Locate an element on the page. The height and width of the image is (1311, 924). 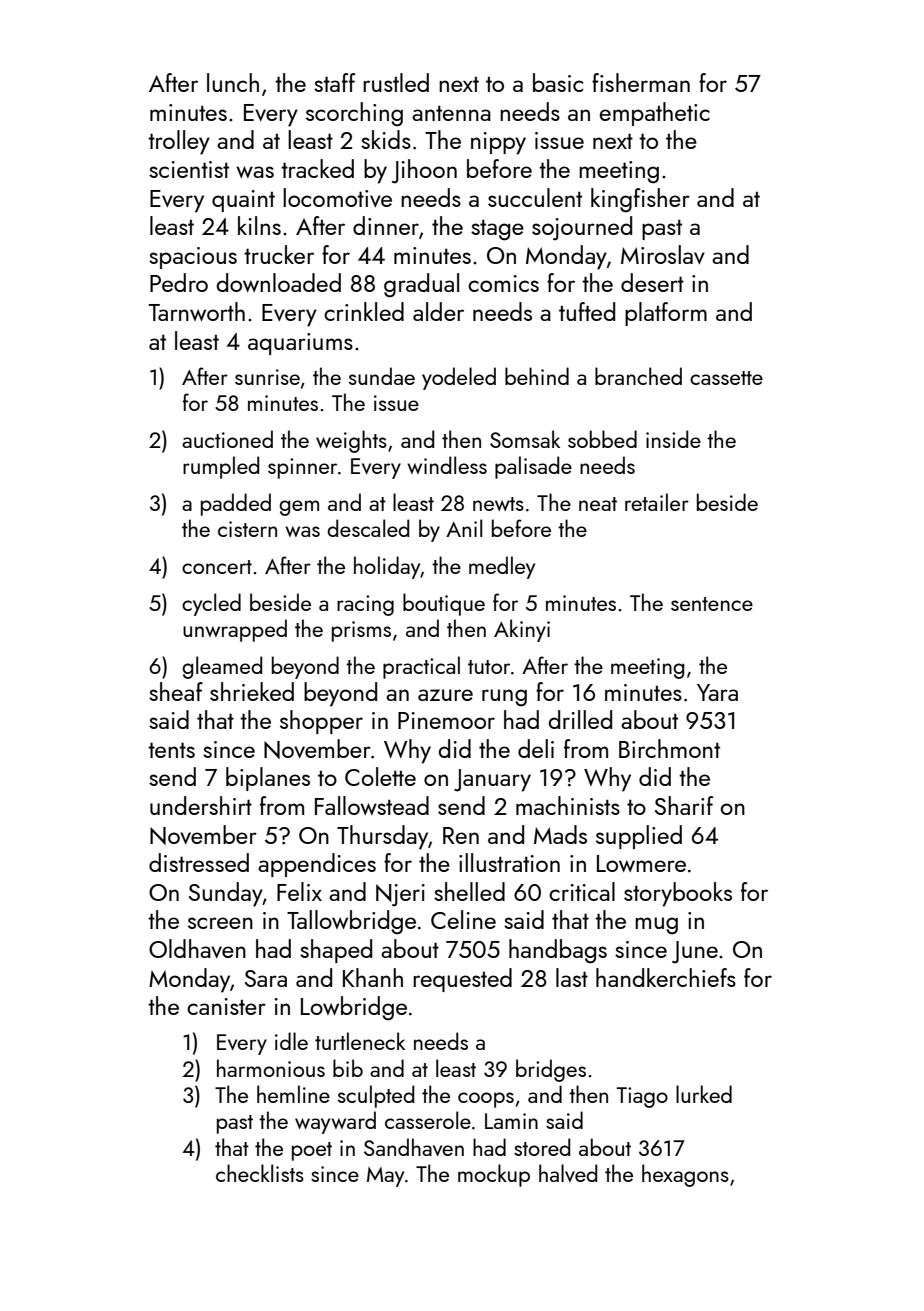
shelled is located at coordinates (469, 891).
